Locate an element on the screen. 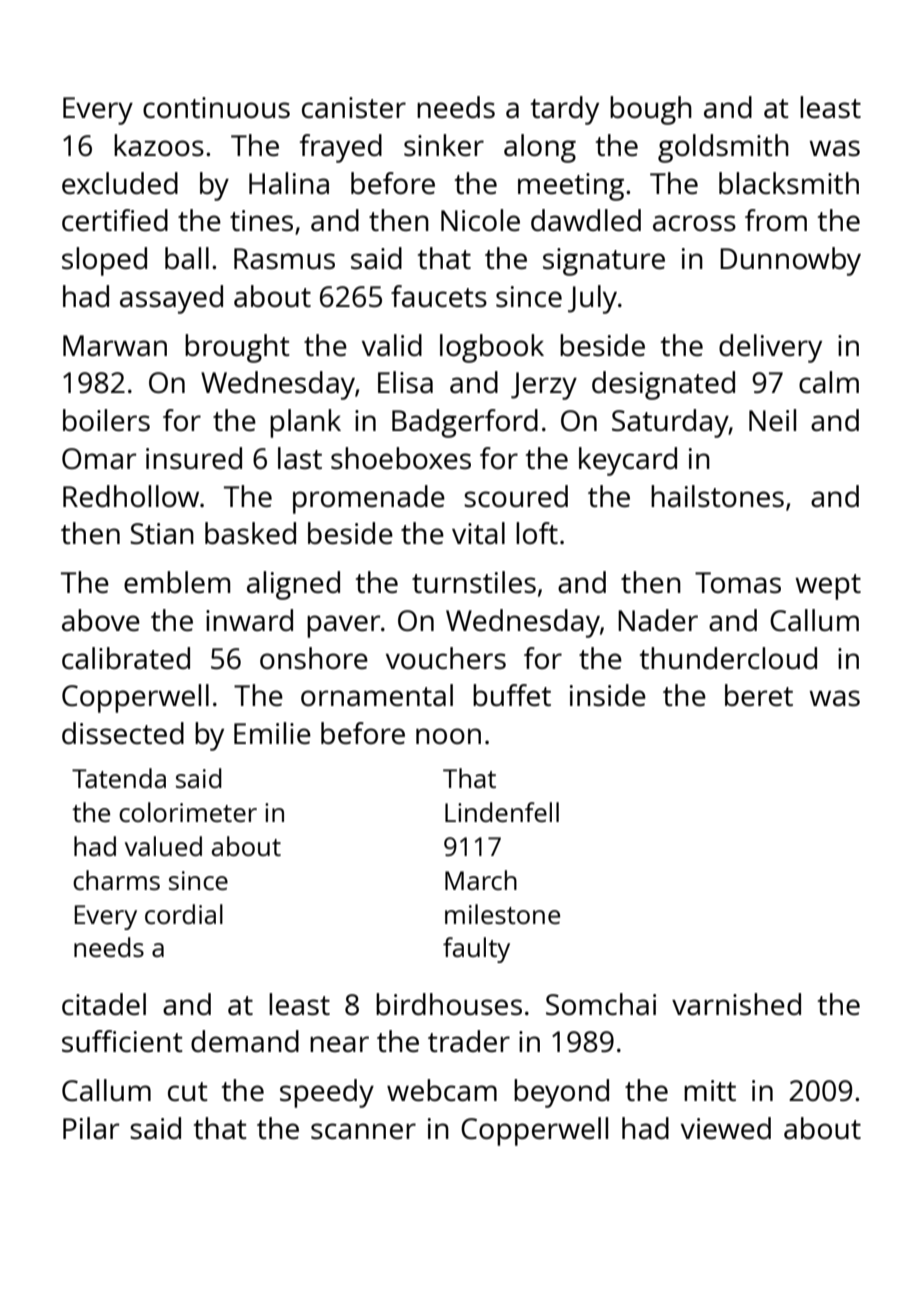 The width and height of the screenshot is (922, 1308). continuous is located at coordinates (216, 107).
